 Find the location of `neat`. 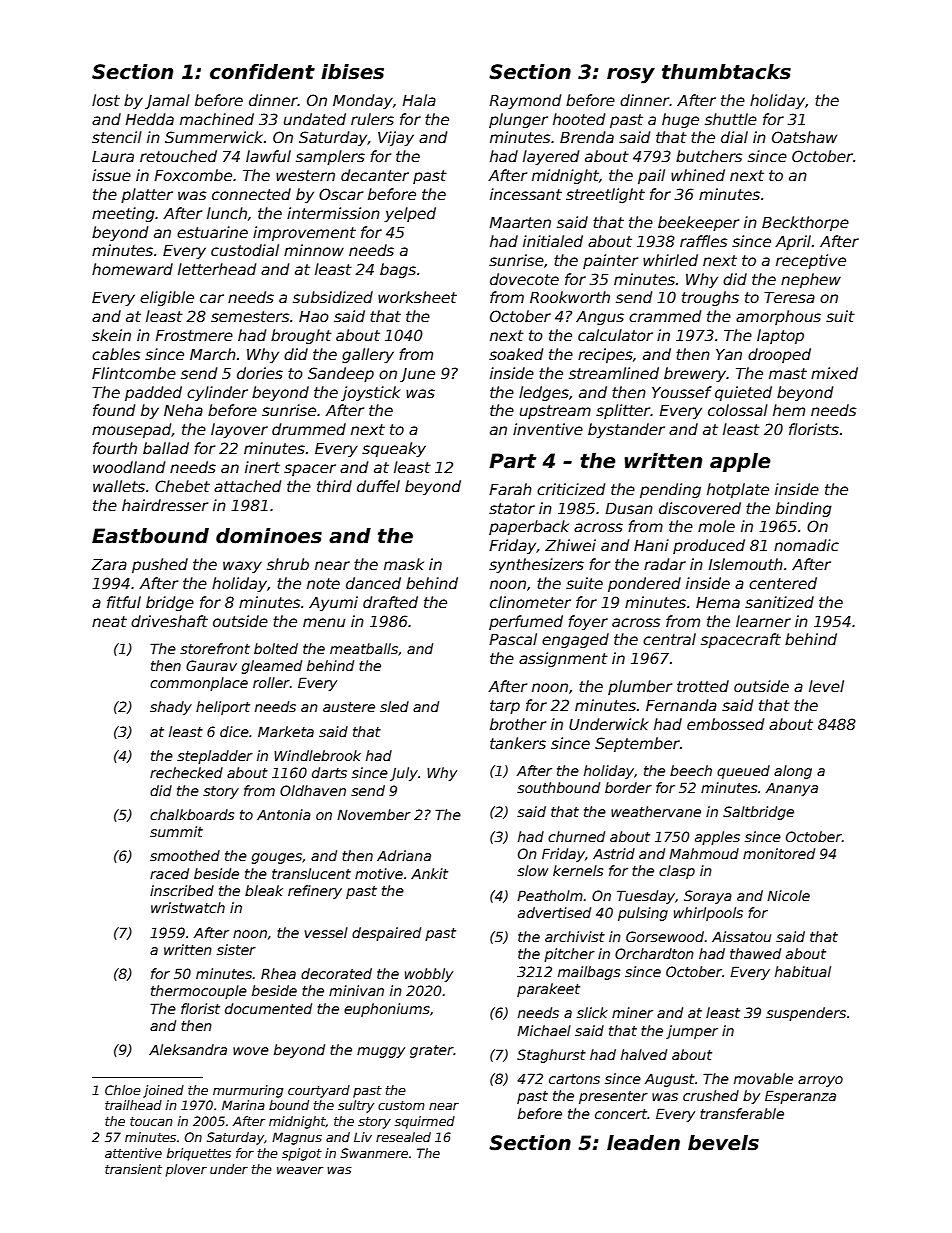

neat is located at coordinates (109, 621).
